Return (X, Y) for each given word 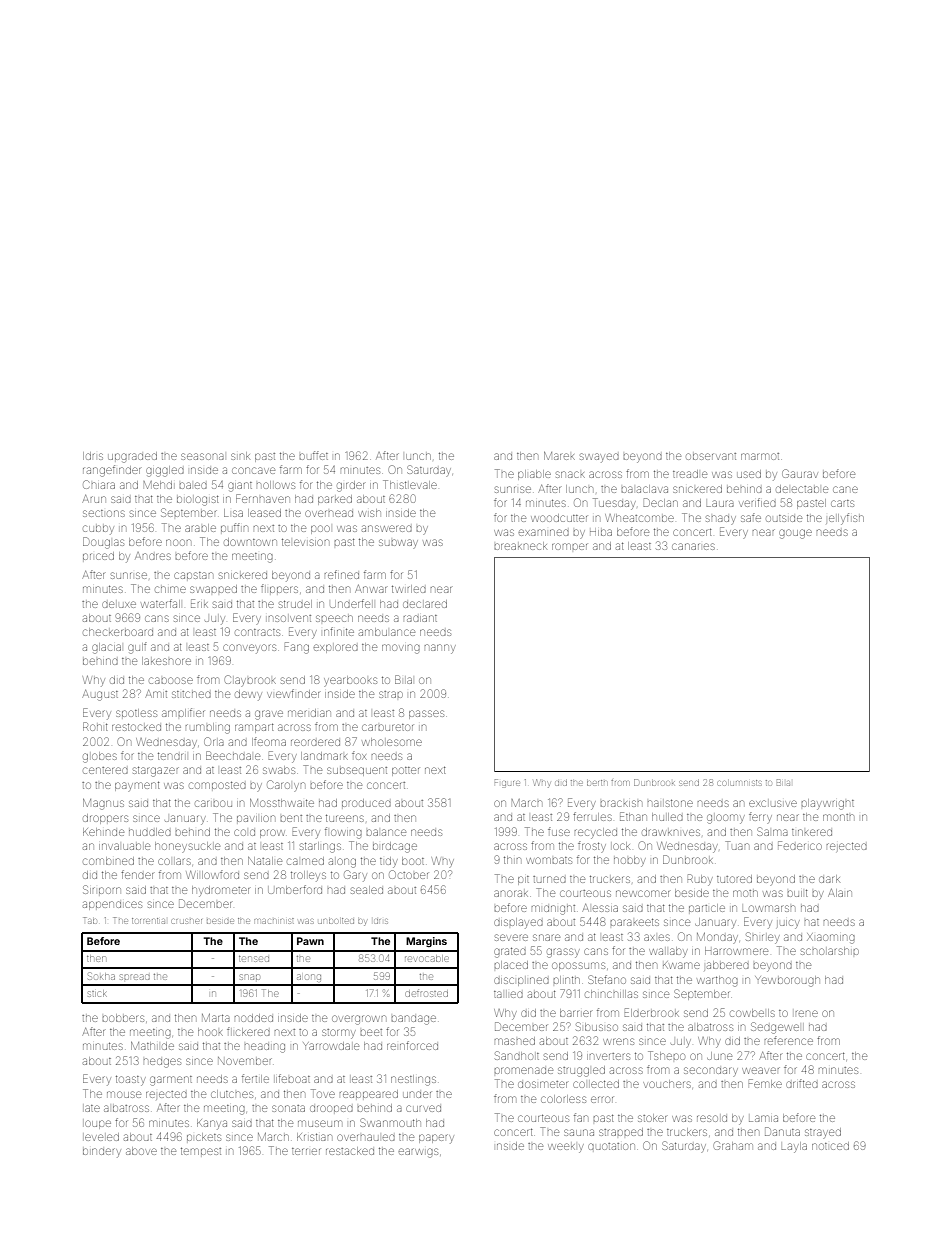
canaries (693, 546)
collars (174, 861)
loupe (98, 1124)
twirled (409, 589)
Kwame (681, 965)
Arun (94, 499)
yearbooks (350, 680)
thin (512, 860)
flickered (248, 1031)
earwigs (418, 1153)
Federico (800, 845)
